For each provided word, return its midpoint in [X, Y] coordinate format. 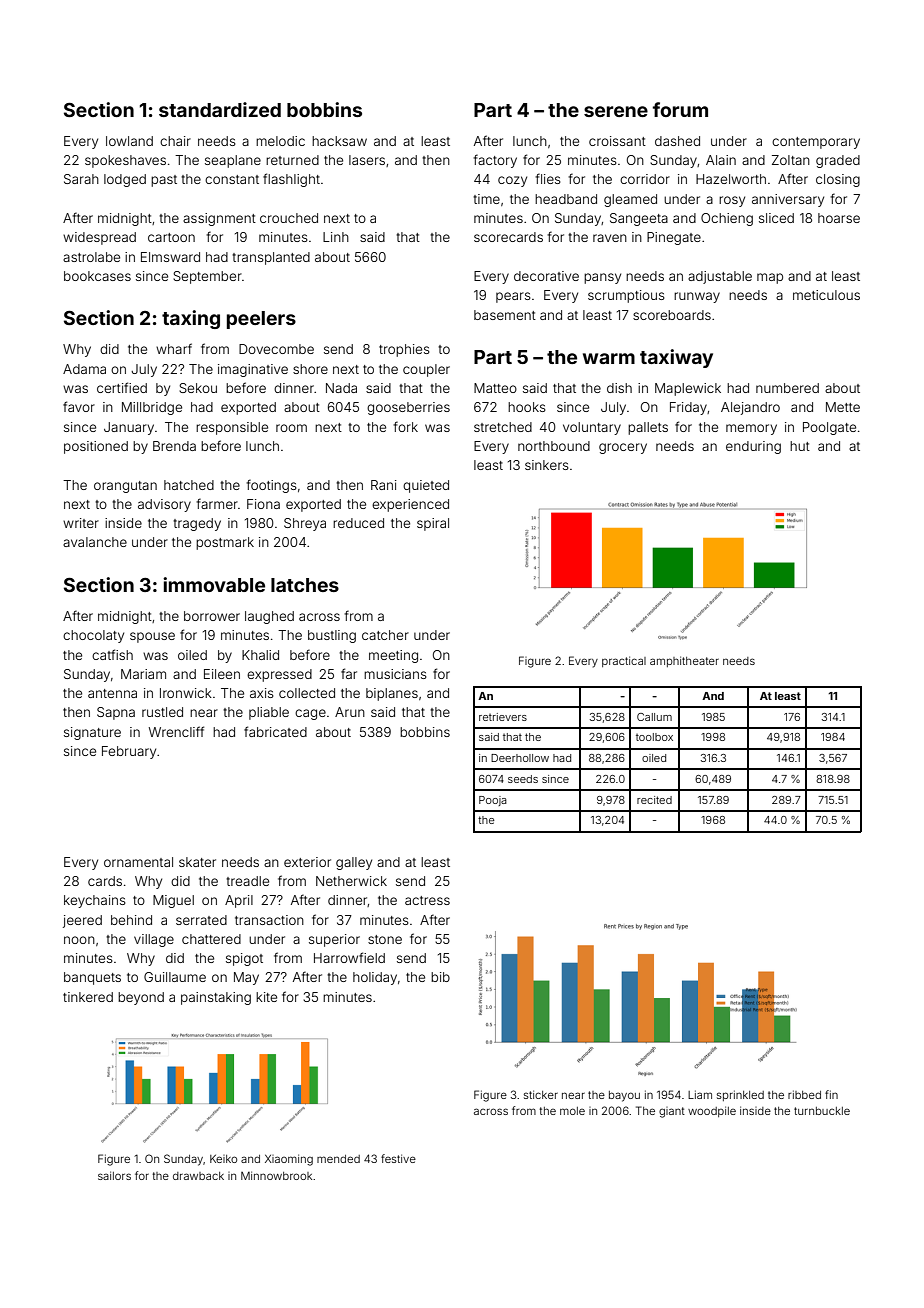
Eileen [222, 674]
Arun [350, 712]
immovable [214, 584]
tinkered [88, 997]
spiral [433, 524]
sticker [541, 1094]
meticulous [826, 295]
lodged [125, 180]
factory [495, 161]
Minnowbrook [276, 1175]
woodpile [712, 1111]
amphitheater [684, 661]
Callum [654, 717]
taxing [191, 319]
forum [680, 109]
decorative [546, 276]
